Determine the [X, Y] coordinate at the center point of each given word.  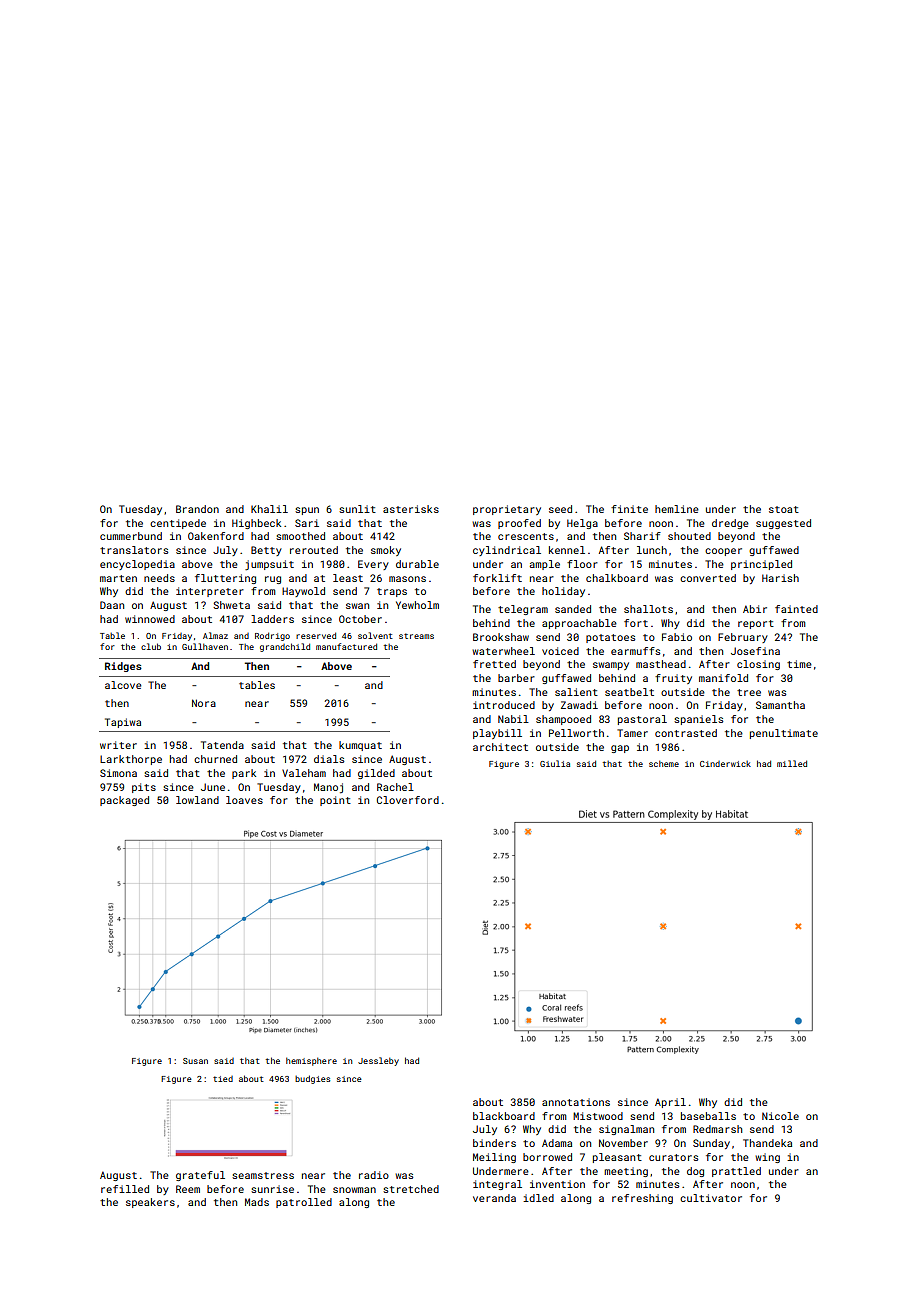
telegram [523, 610]
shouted [689, 536]
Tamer [632, 733]
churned [215, 759]
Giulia [555, 763]
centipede [178, 524]
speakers [150, 1203]
